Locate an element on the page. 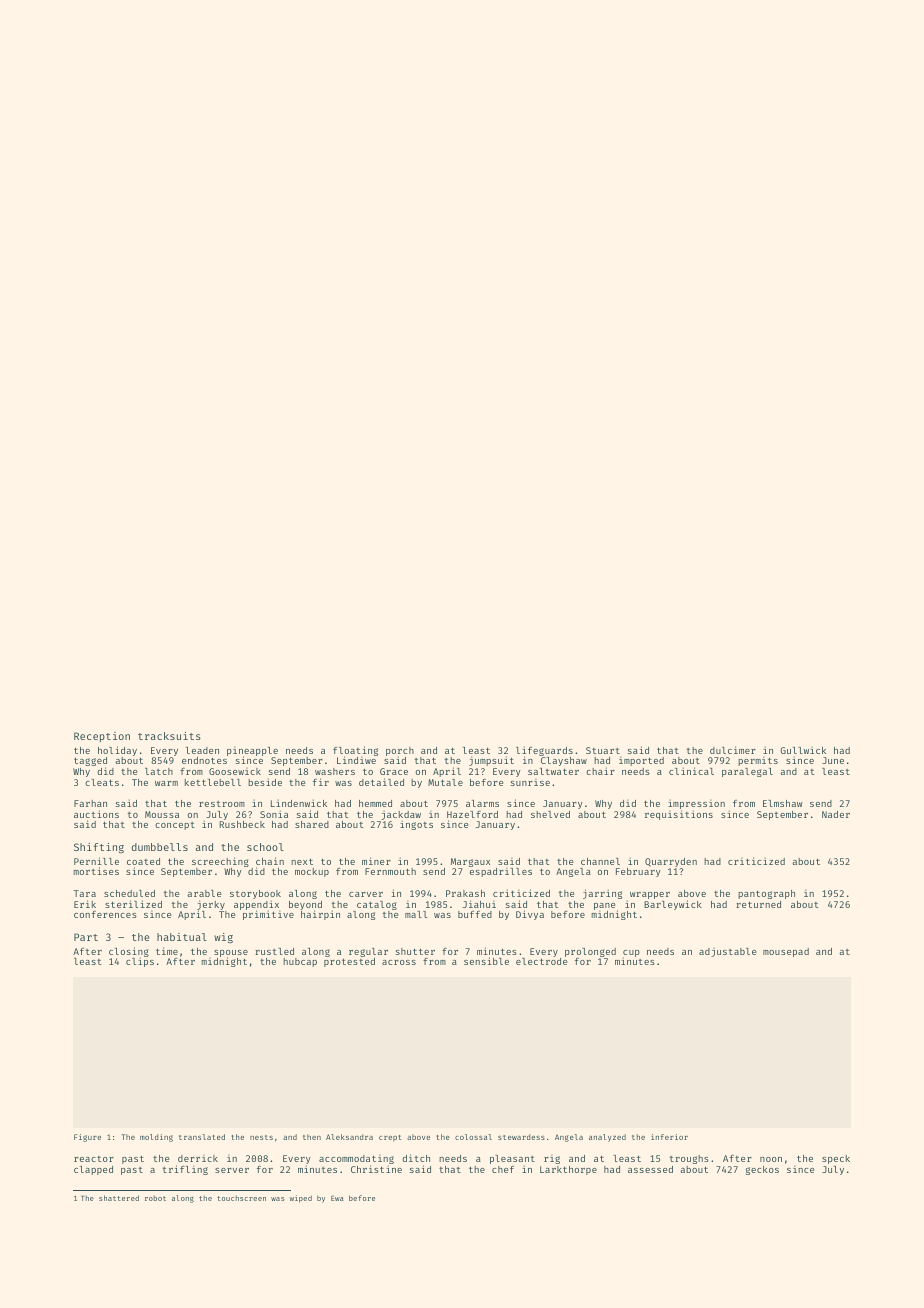 This image has height=1308, width=924. protested is located at coordinates (349, 962).
